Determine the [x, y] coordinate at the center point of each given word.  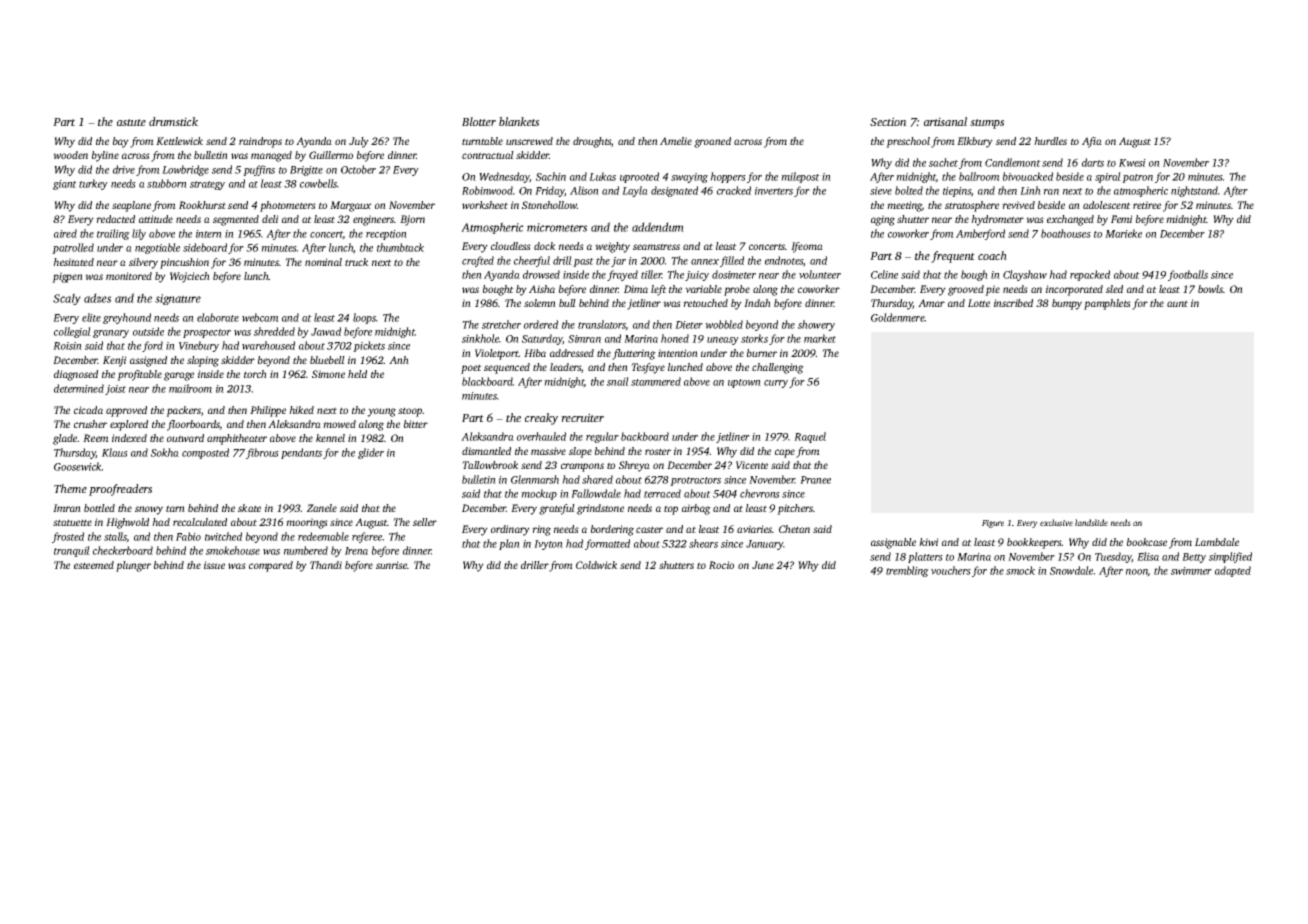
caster [649, 529]
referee [367, 537]
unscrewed [529, 141]
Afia [1092, 142]
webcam [260, 317]
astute [131, 122]
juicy [697, 276]
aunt [1177, 303]
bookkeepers [1034, 543]
